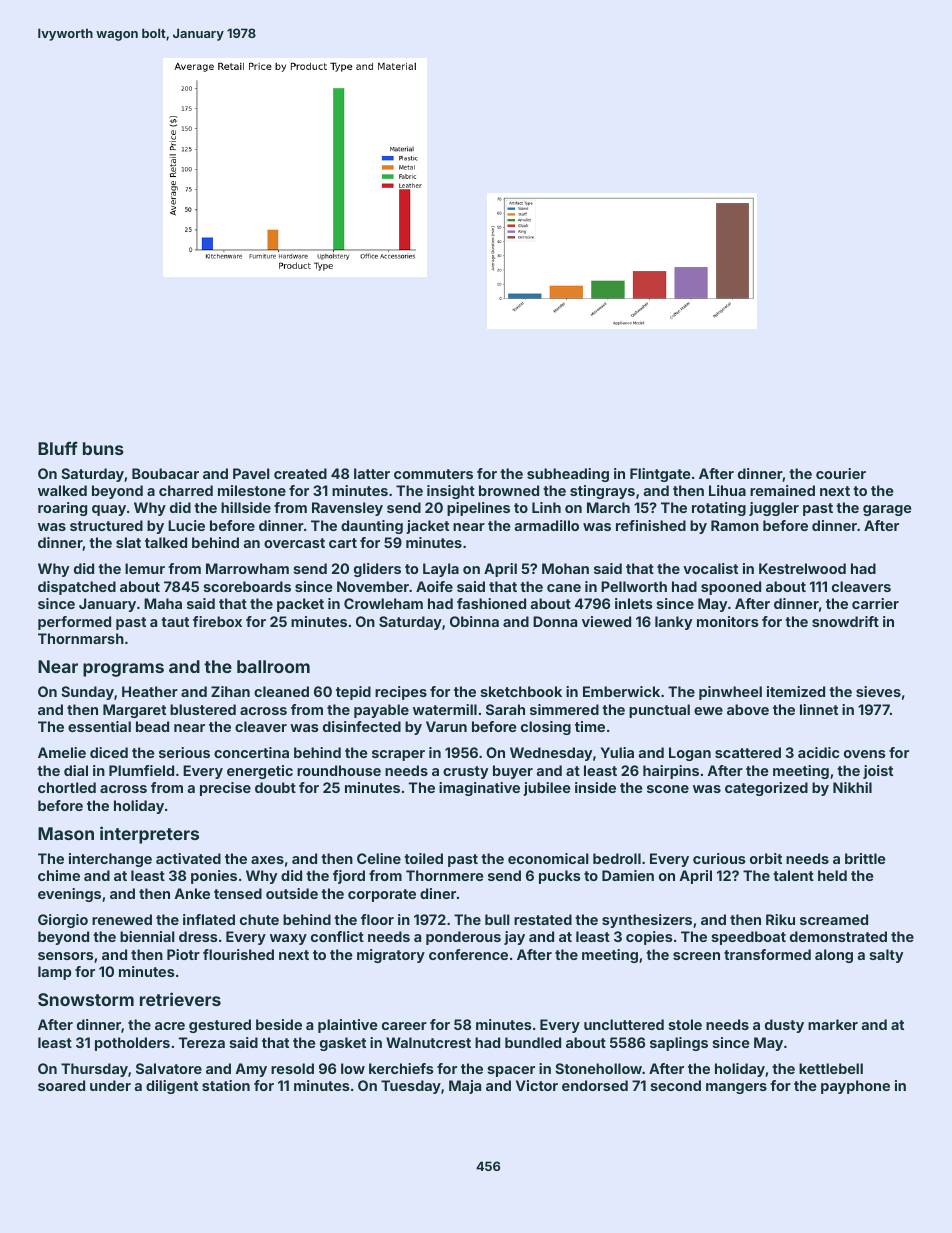 The image size is (952, 1233). Describe the element at coordinates (546, 507) in the page. I see `Linh` at that location.
